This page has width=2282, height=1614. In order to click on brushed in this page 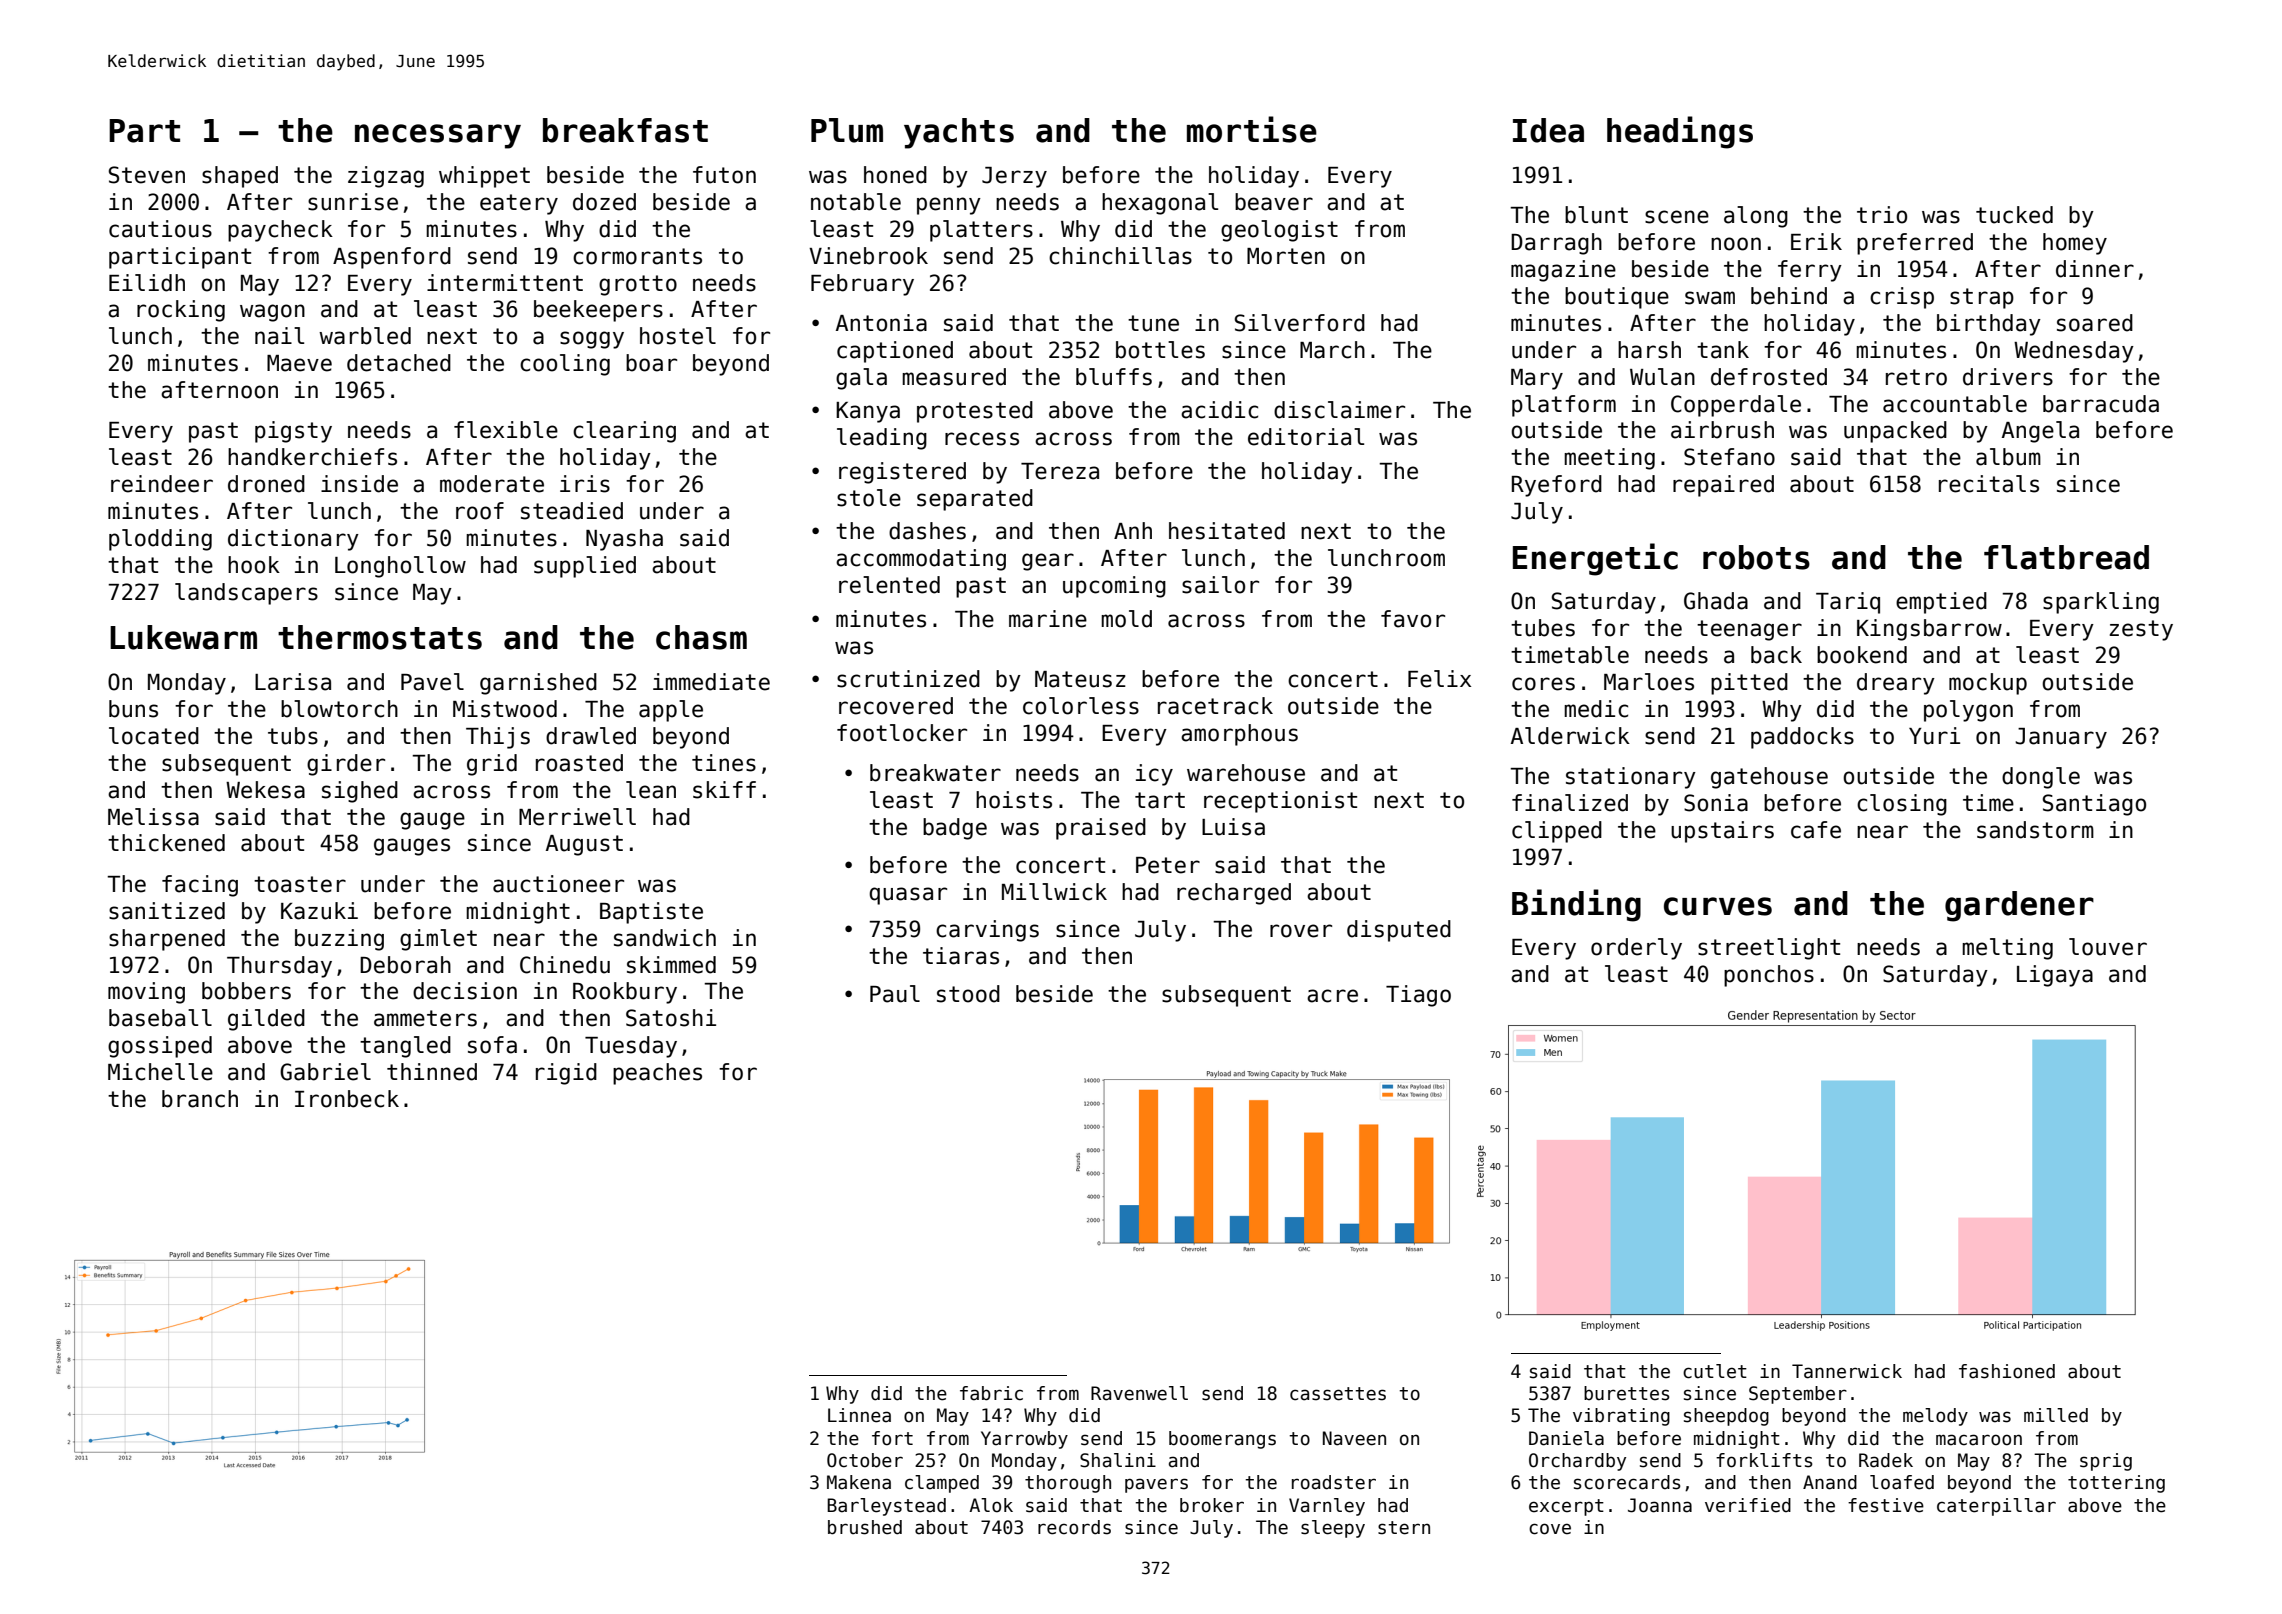, I will do `click(865, 1527)`.
